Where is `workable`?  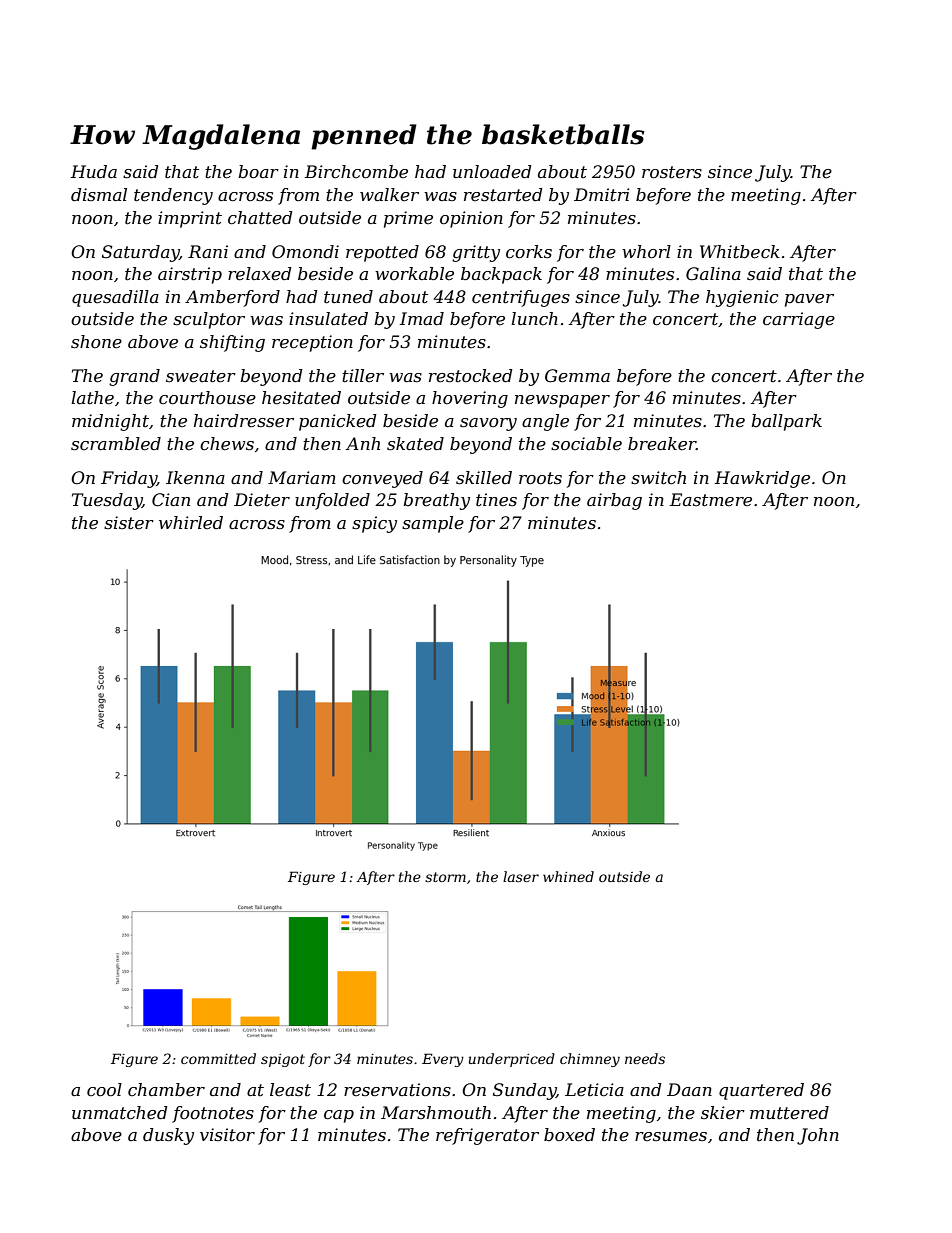
workable is located at coordinates (414, 273).
